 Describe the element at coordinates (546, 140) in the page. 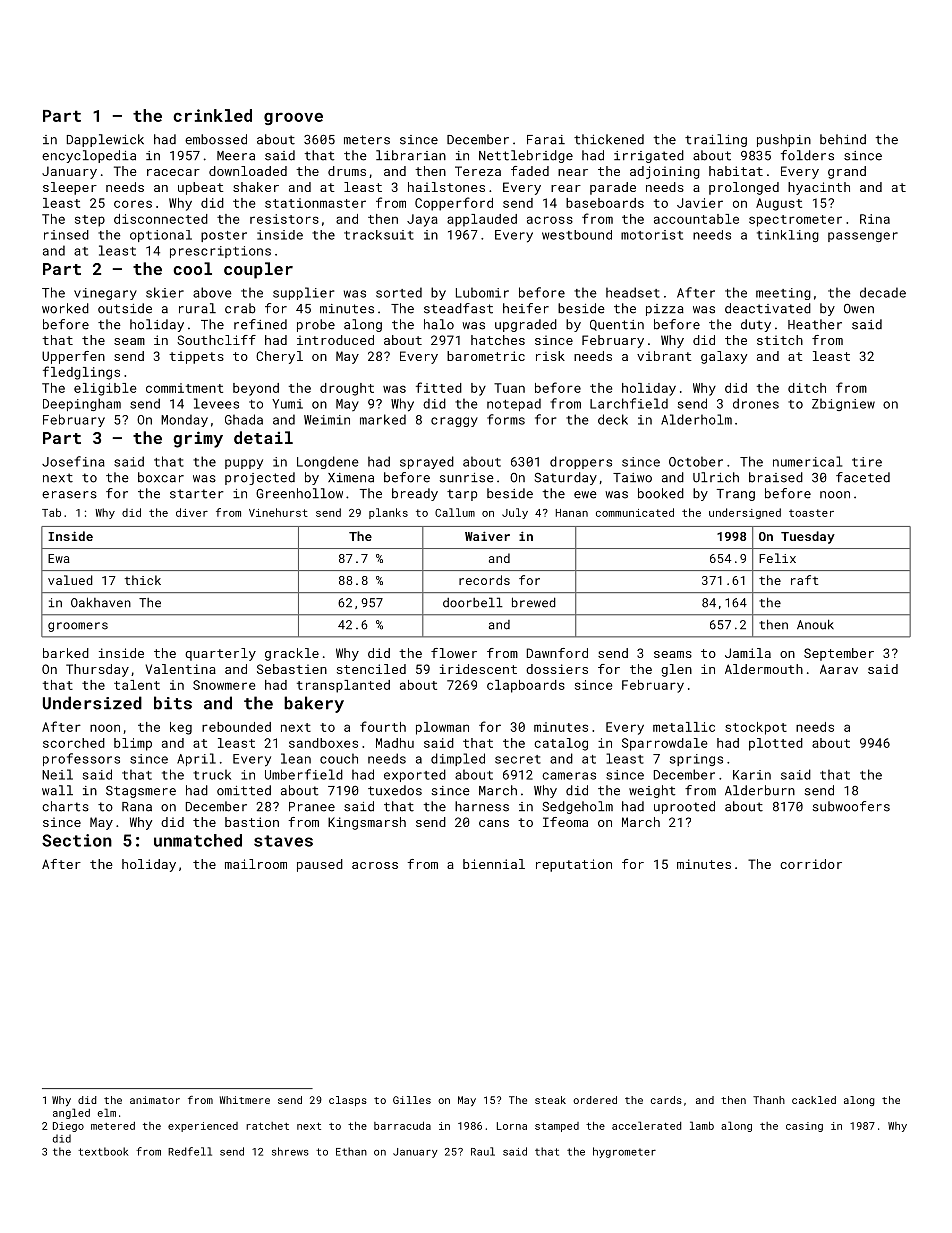

I see `Farai` at that location.
